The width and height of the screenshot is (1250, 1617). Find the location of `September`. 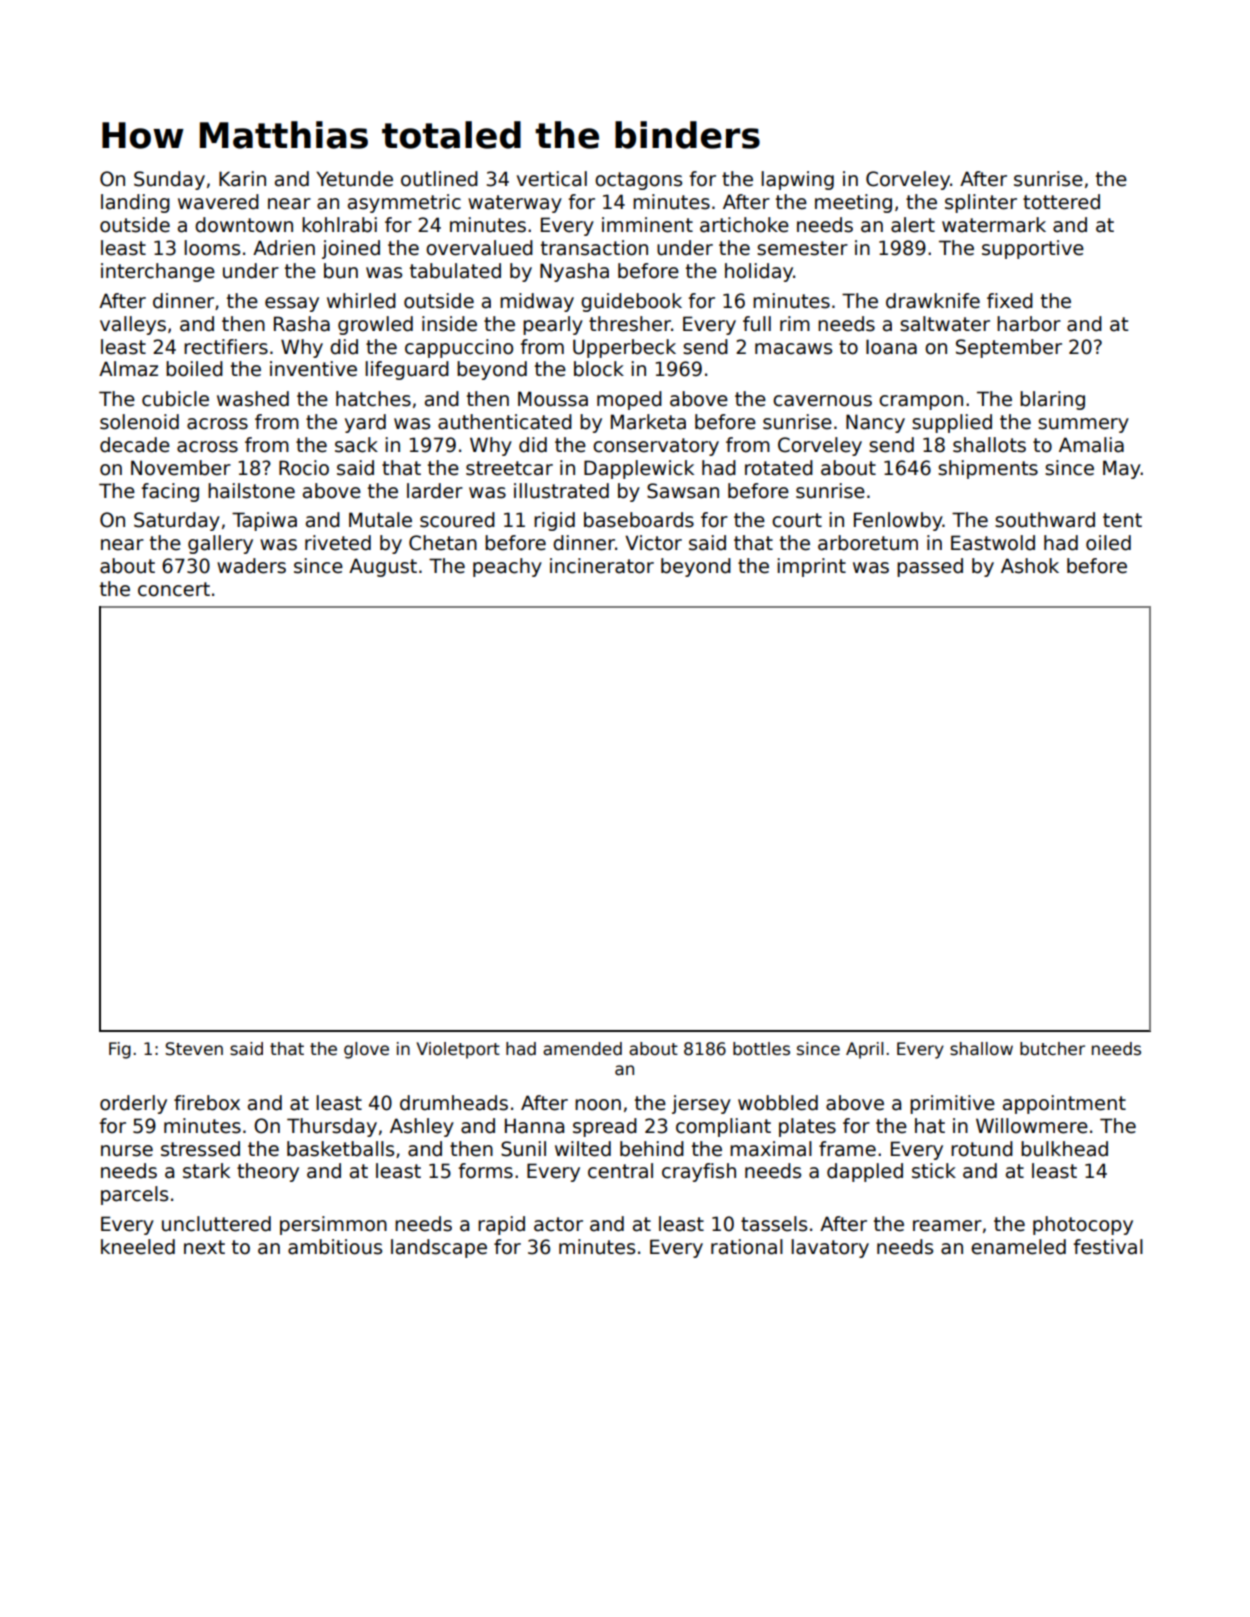

September is located at coordinates (1009, 348).
